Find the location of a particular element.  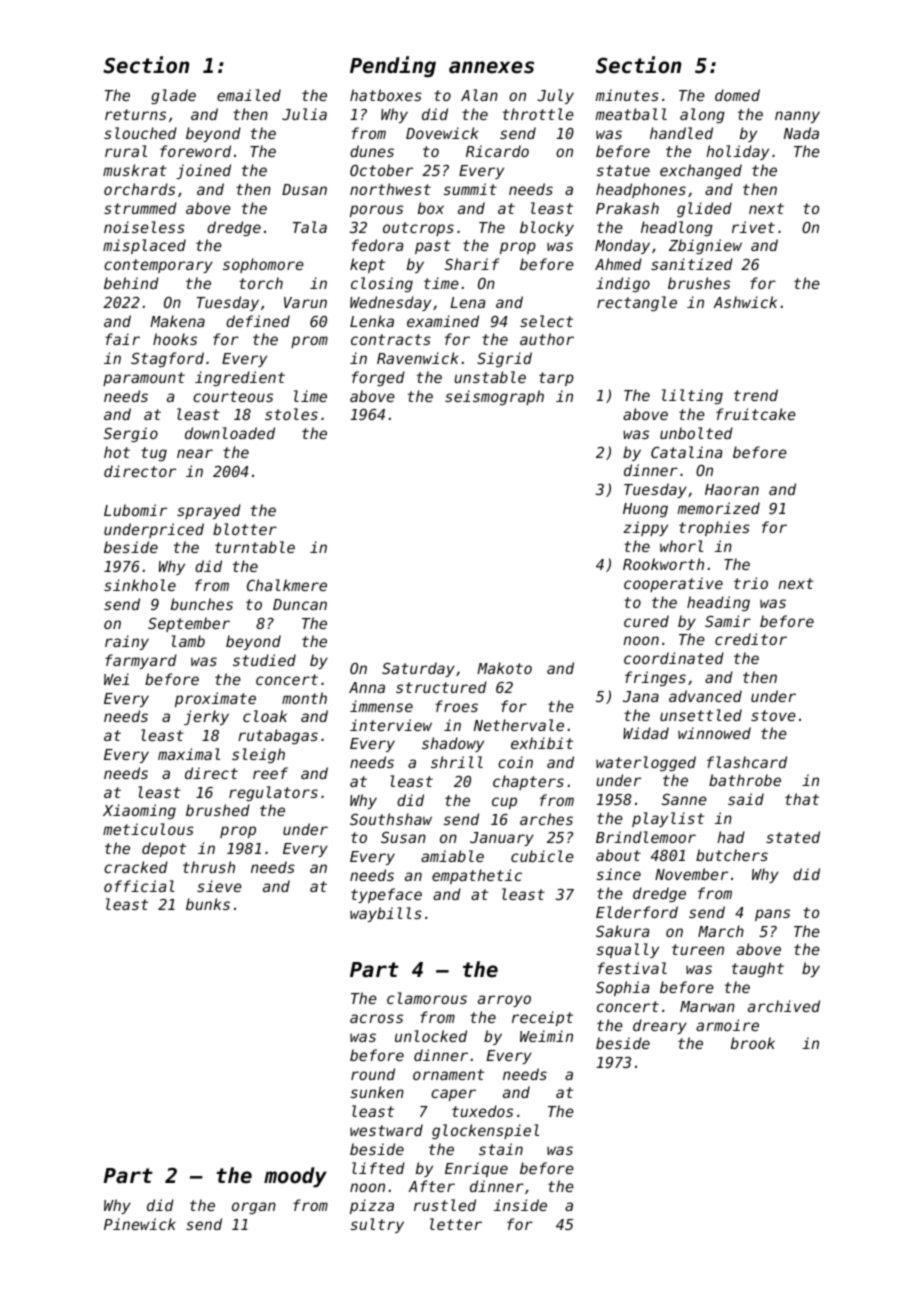

domed is located at coordinates (737, 95).
